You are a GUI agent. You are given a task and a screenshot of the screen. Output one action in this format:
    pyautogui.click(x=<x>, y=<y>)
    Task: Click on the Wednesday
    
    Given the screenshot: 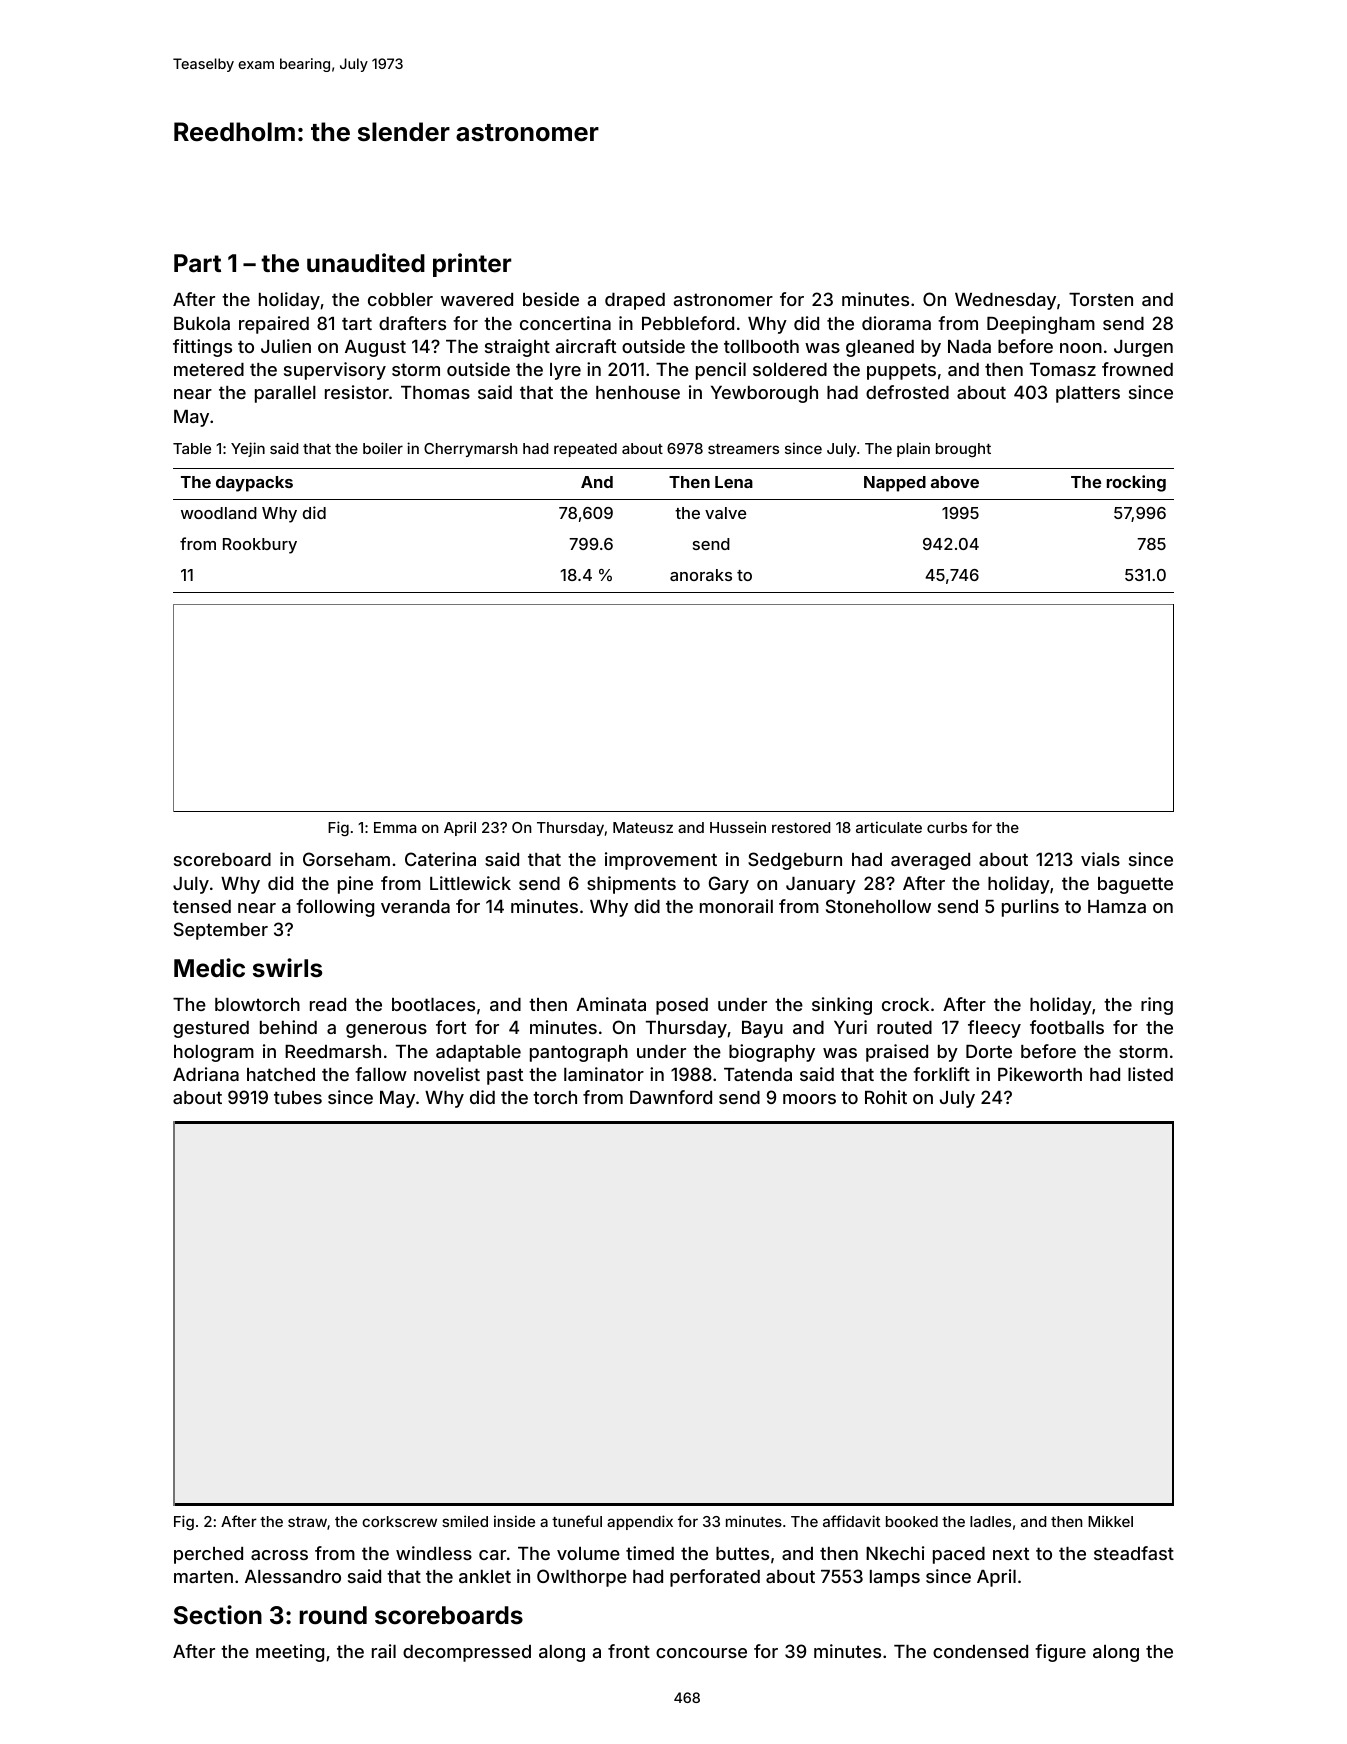 What is the action you would take?
    pyautogui.click(x=1005, y=301)
